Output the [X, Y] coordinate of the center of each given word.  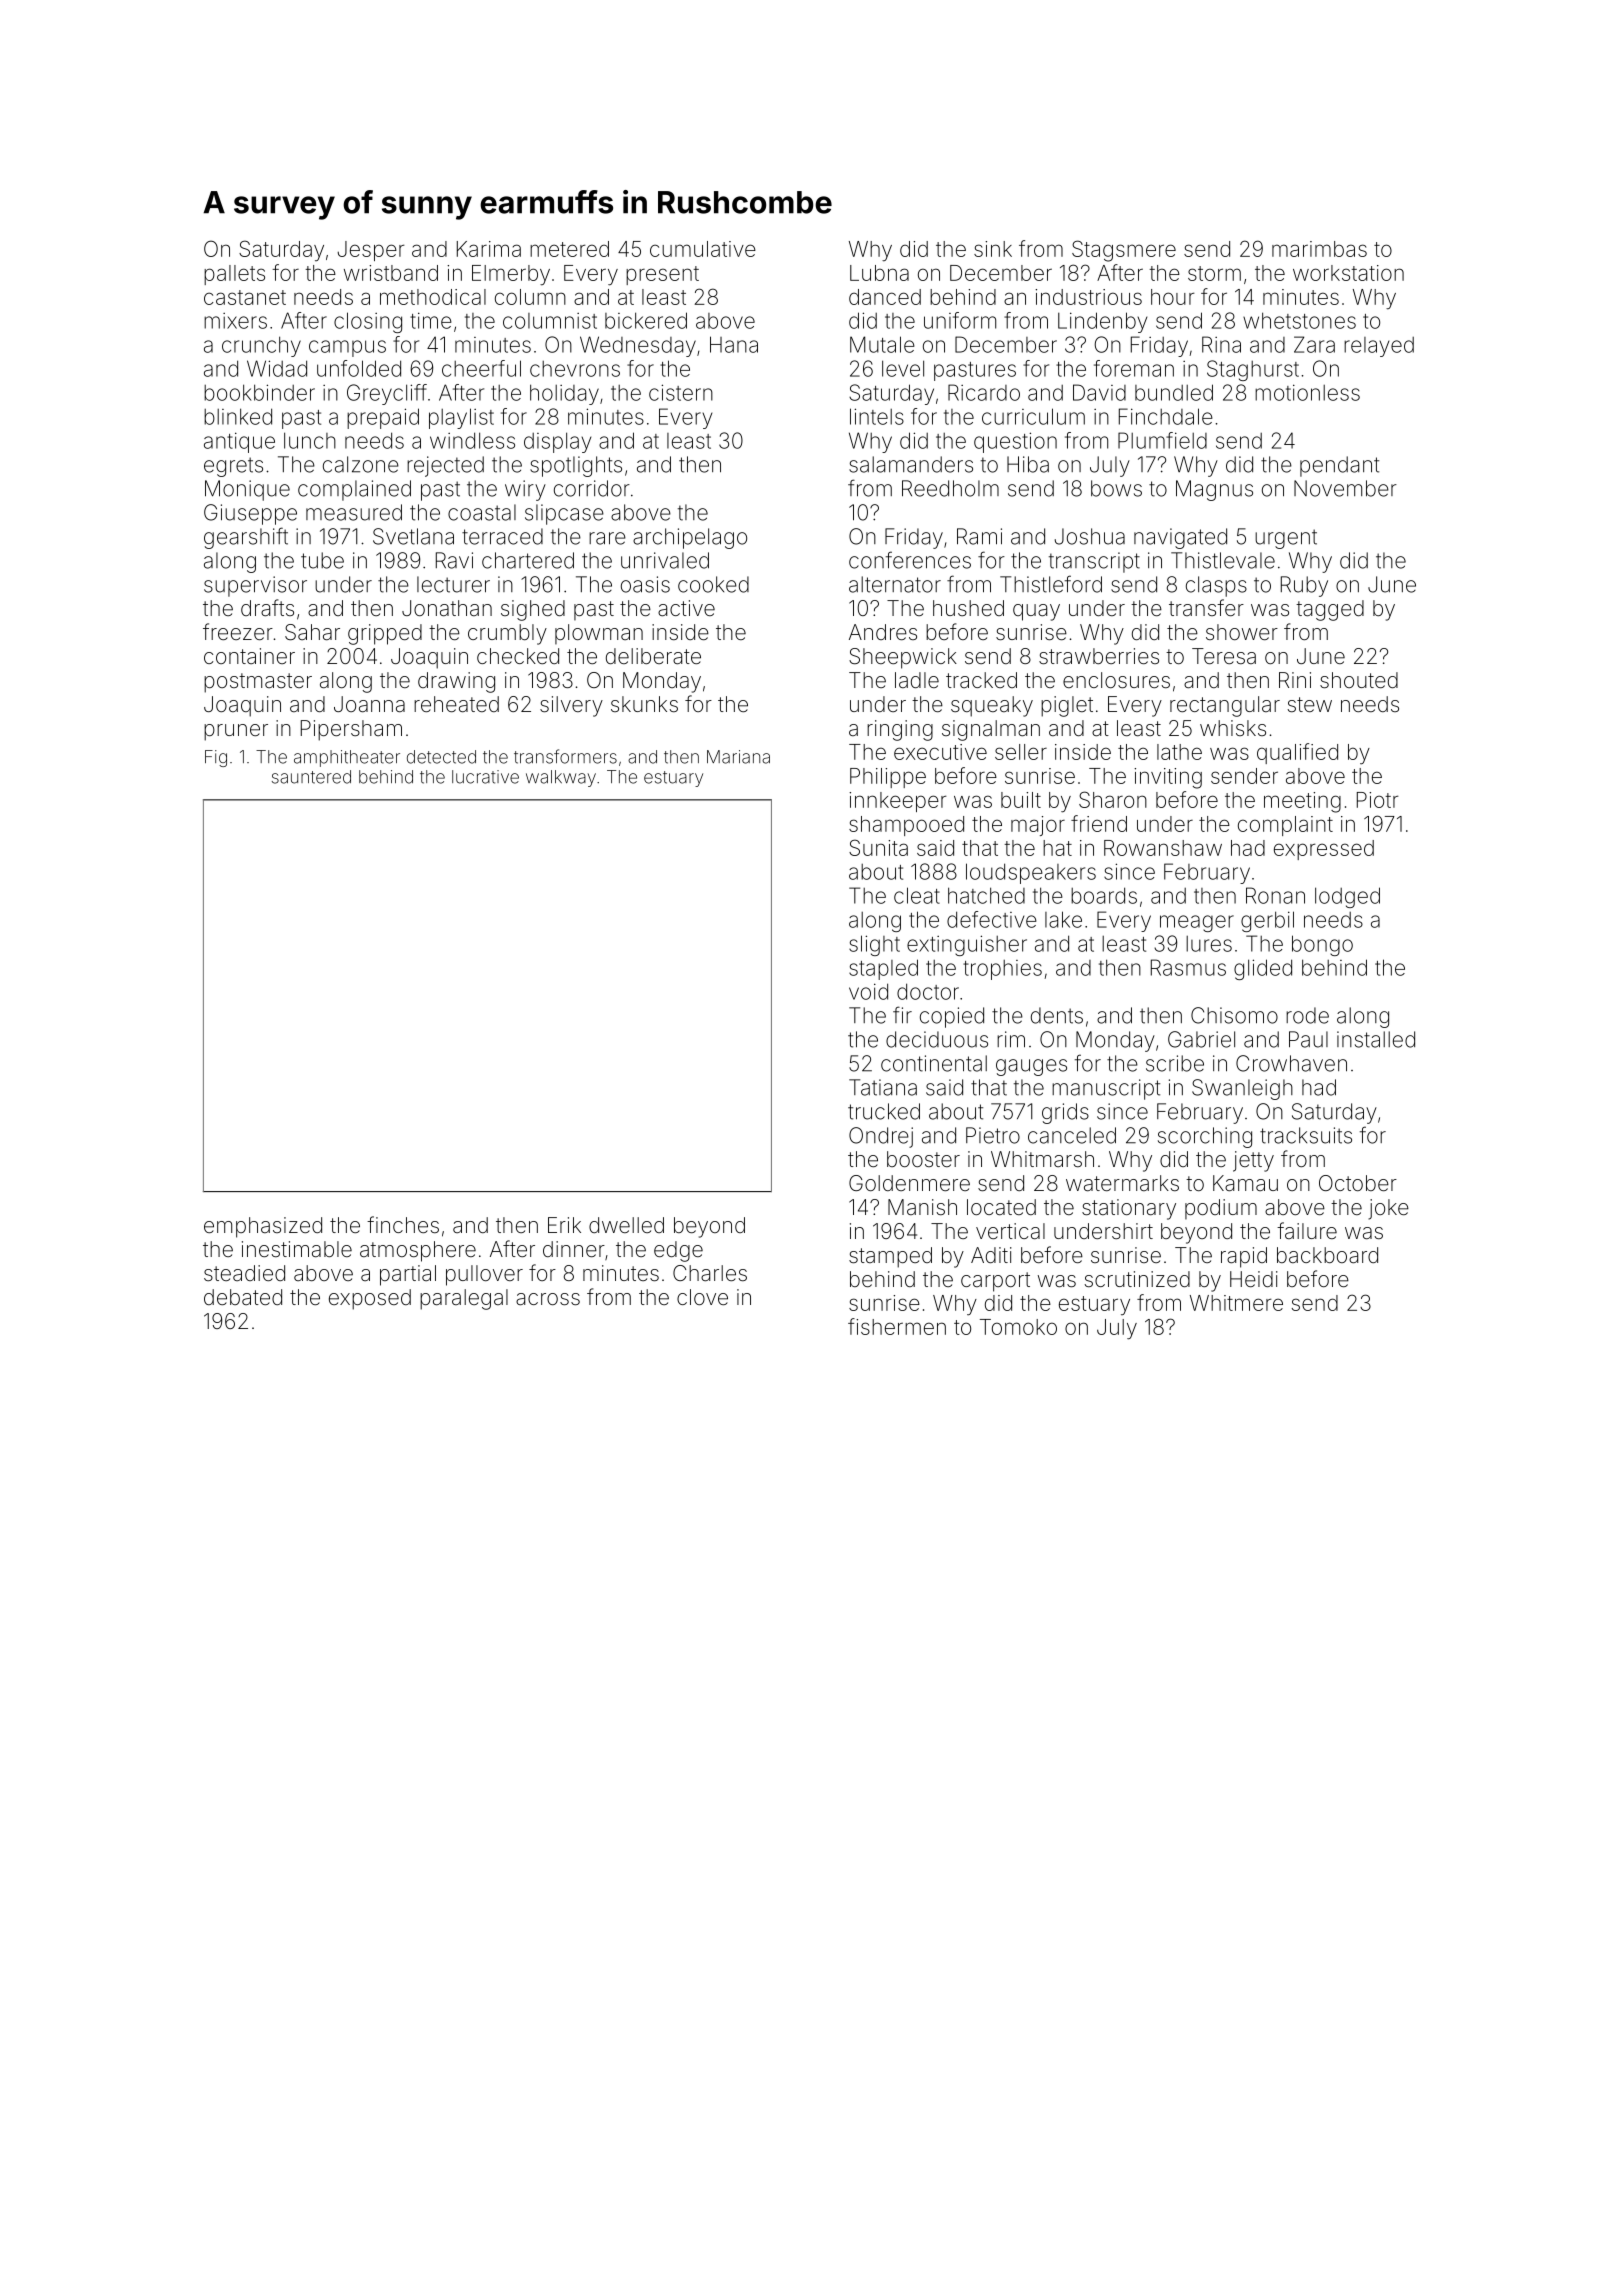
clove [702, 1297]
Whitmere [1236, 1303]
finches [403, 1224]
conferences [910, 560]
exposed [370, 1299]
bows [1116, 488]
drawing [456, 682]
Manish [922, 1207]
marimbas [1319, 249]
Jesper [370, 251]
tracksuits [1306, 1135]
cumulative [703, 249]
